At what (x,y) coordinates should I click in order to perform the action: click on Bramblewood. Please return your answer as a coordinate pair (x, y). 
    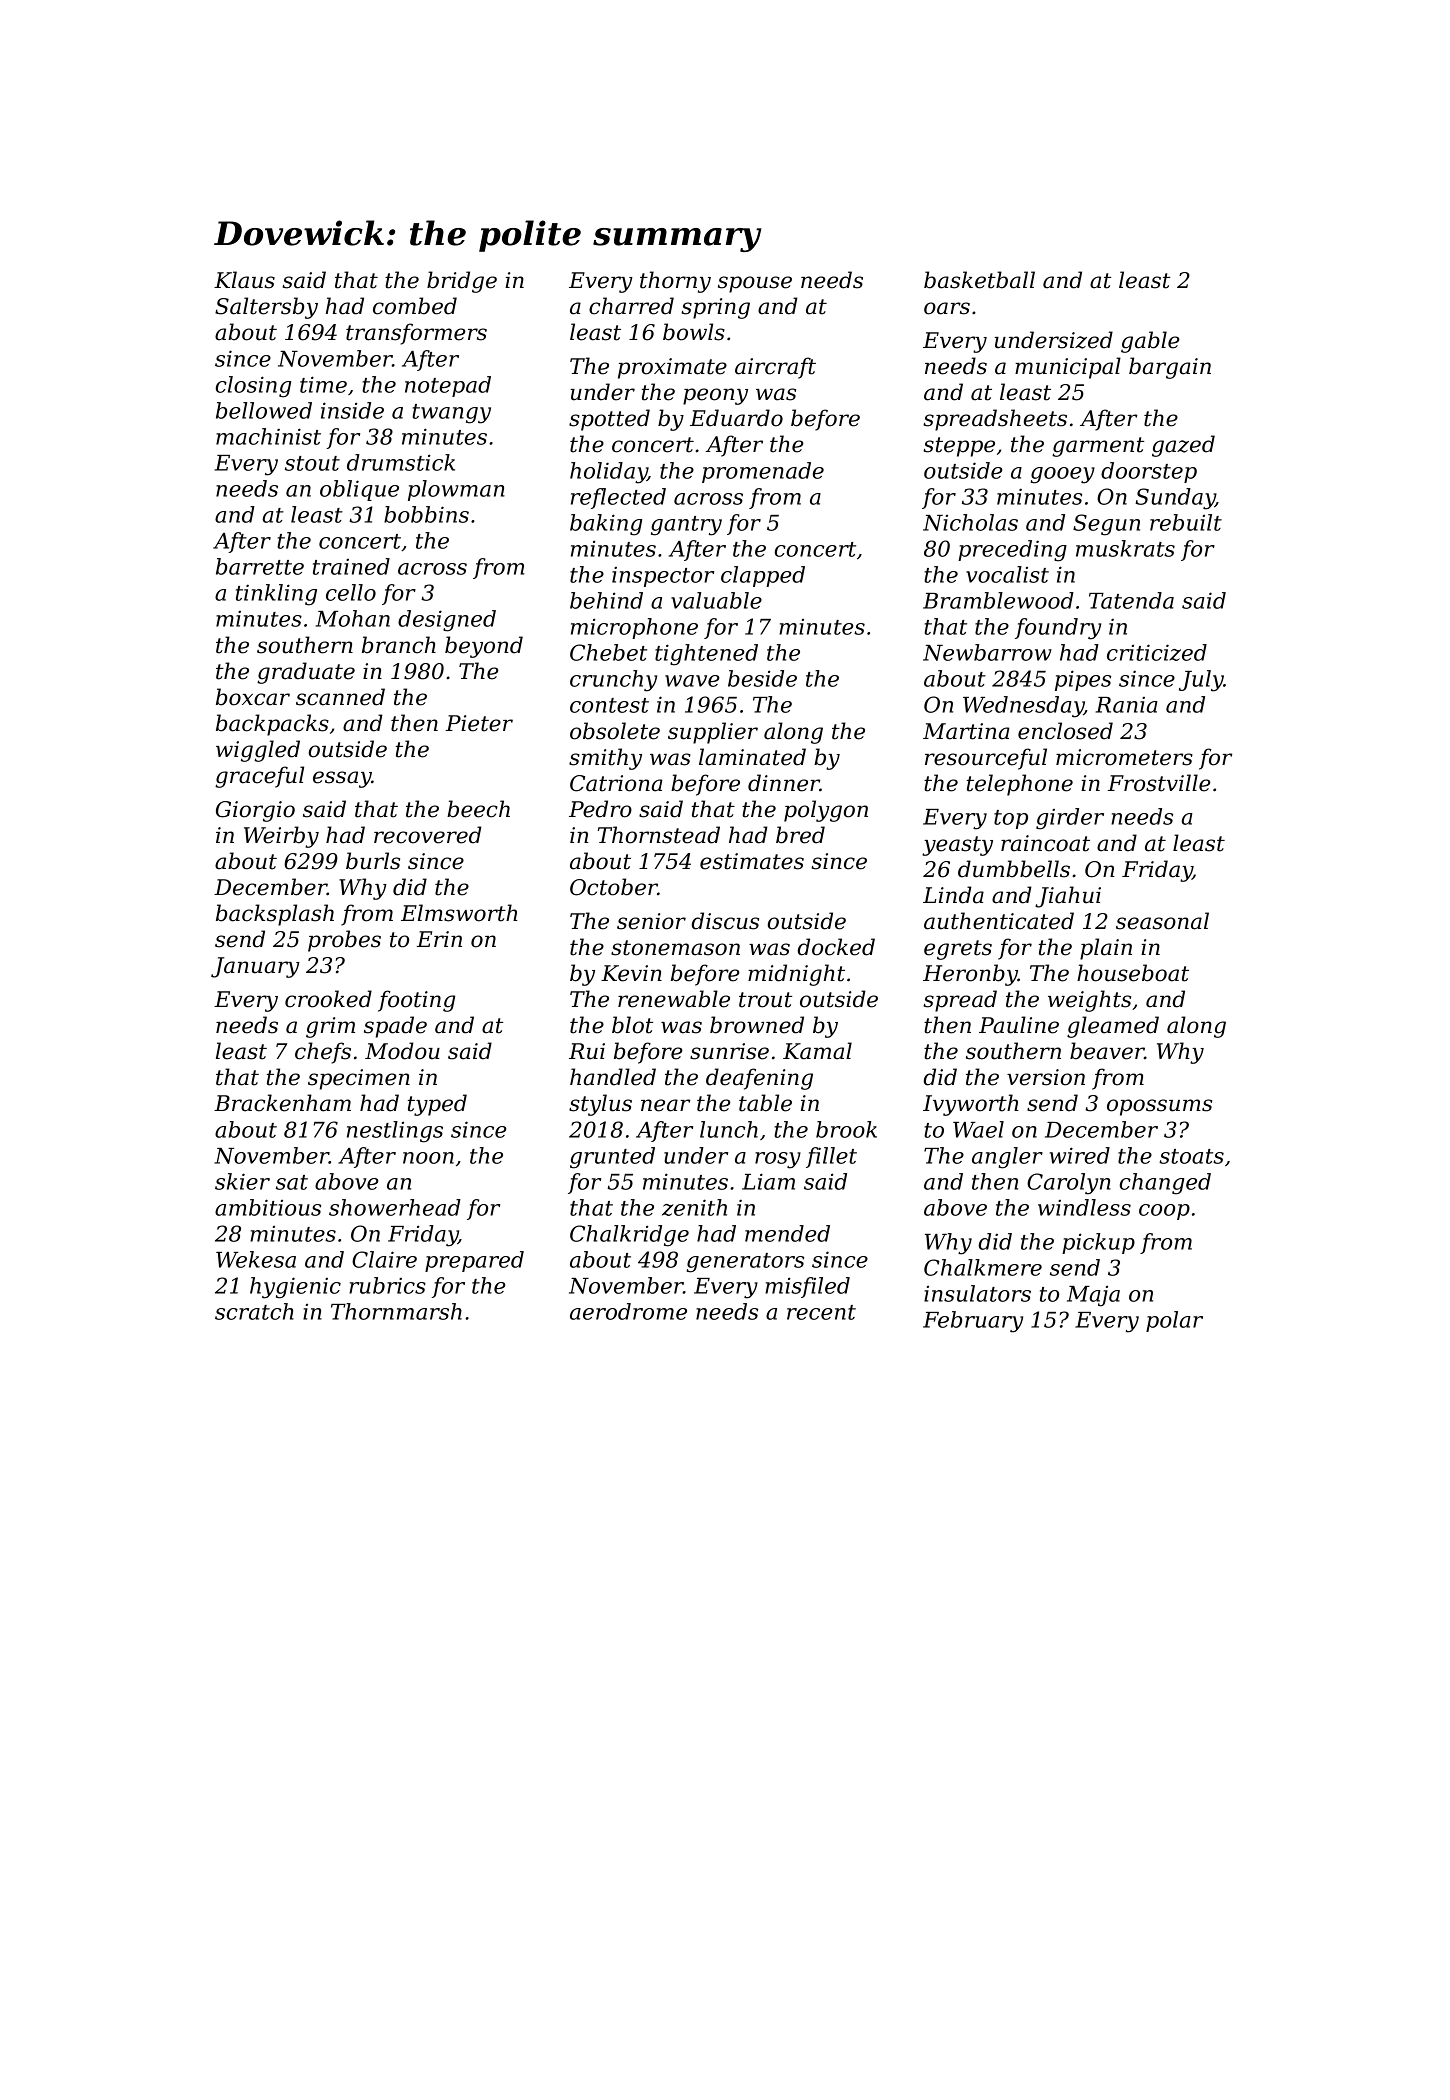
    Looking at the image, I should click on (998, 600).
